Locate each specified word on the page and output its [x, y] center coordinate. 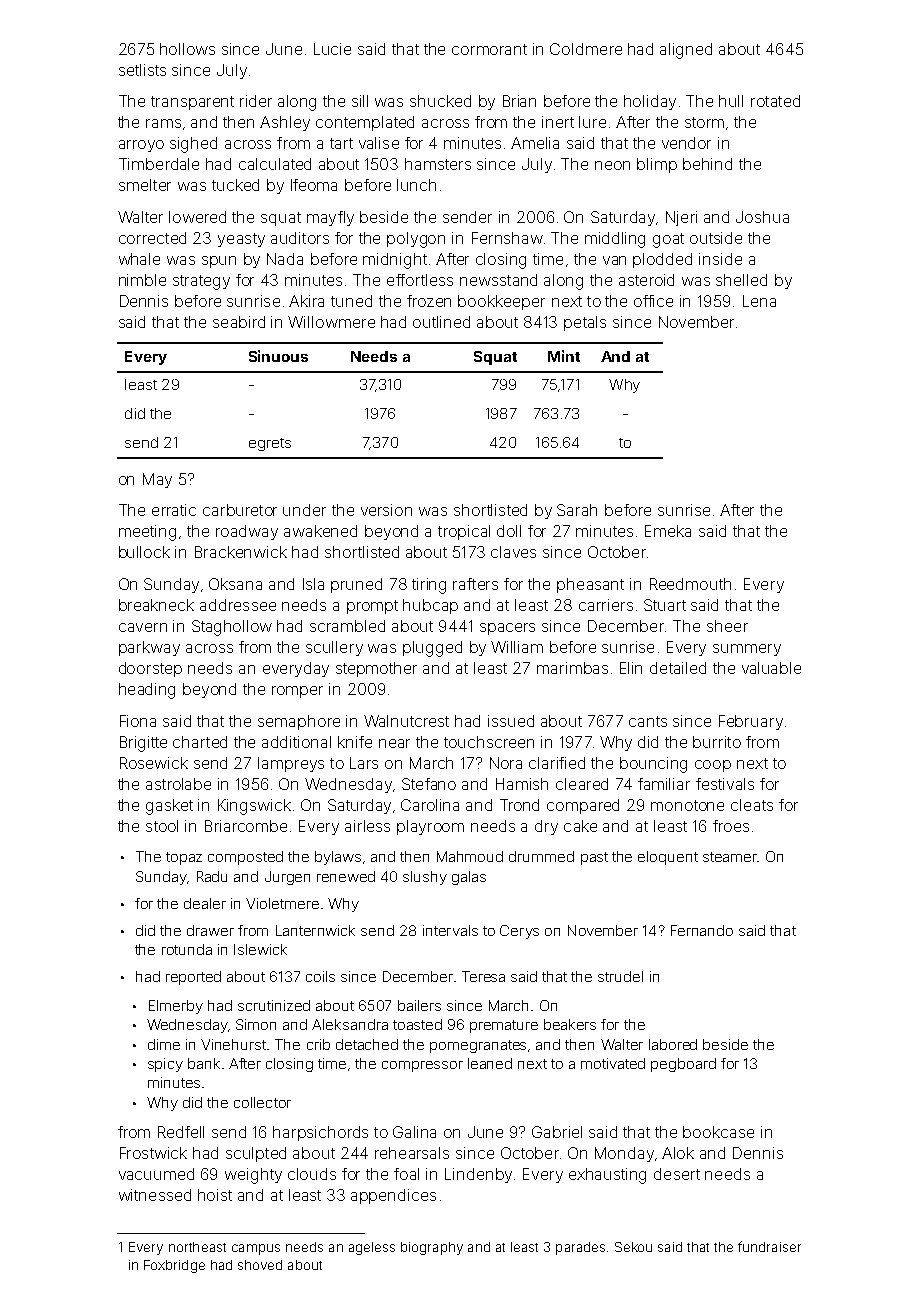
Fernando [702, 930]
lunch [416, 185]
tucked [235, 185]
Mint [564, 356]
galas [469, 878]
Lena [759, 301]
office [653, 301]
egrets [270, 444]
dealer [205, 903]
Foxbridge [174, 1266]
